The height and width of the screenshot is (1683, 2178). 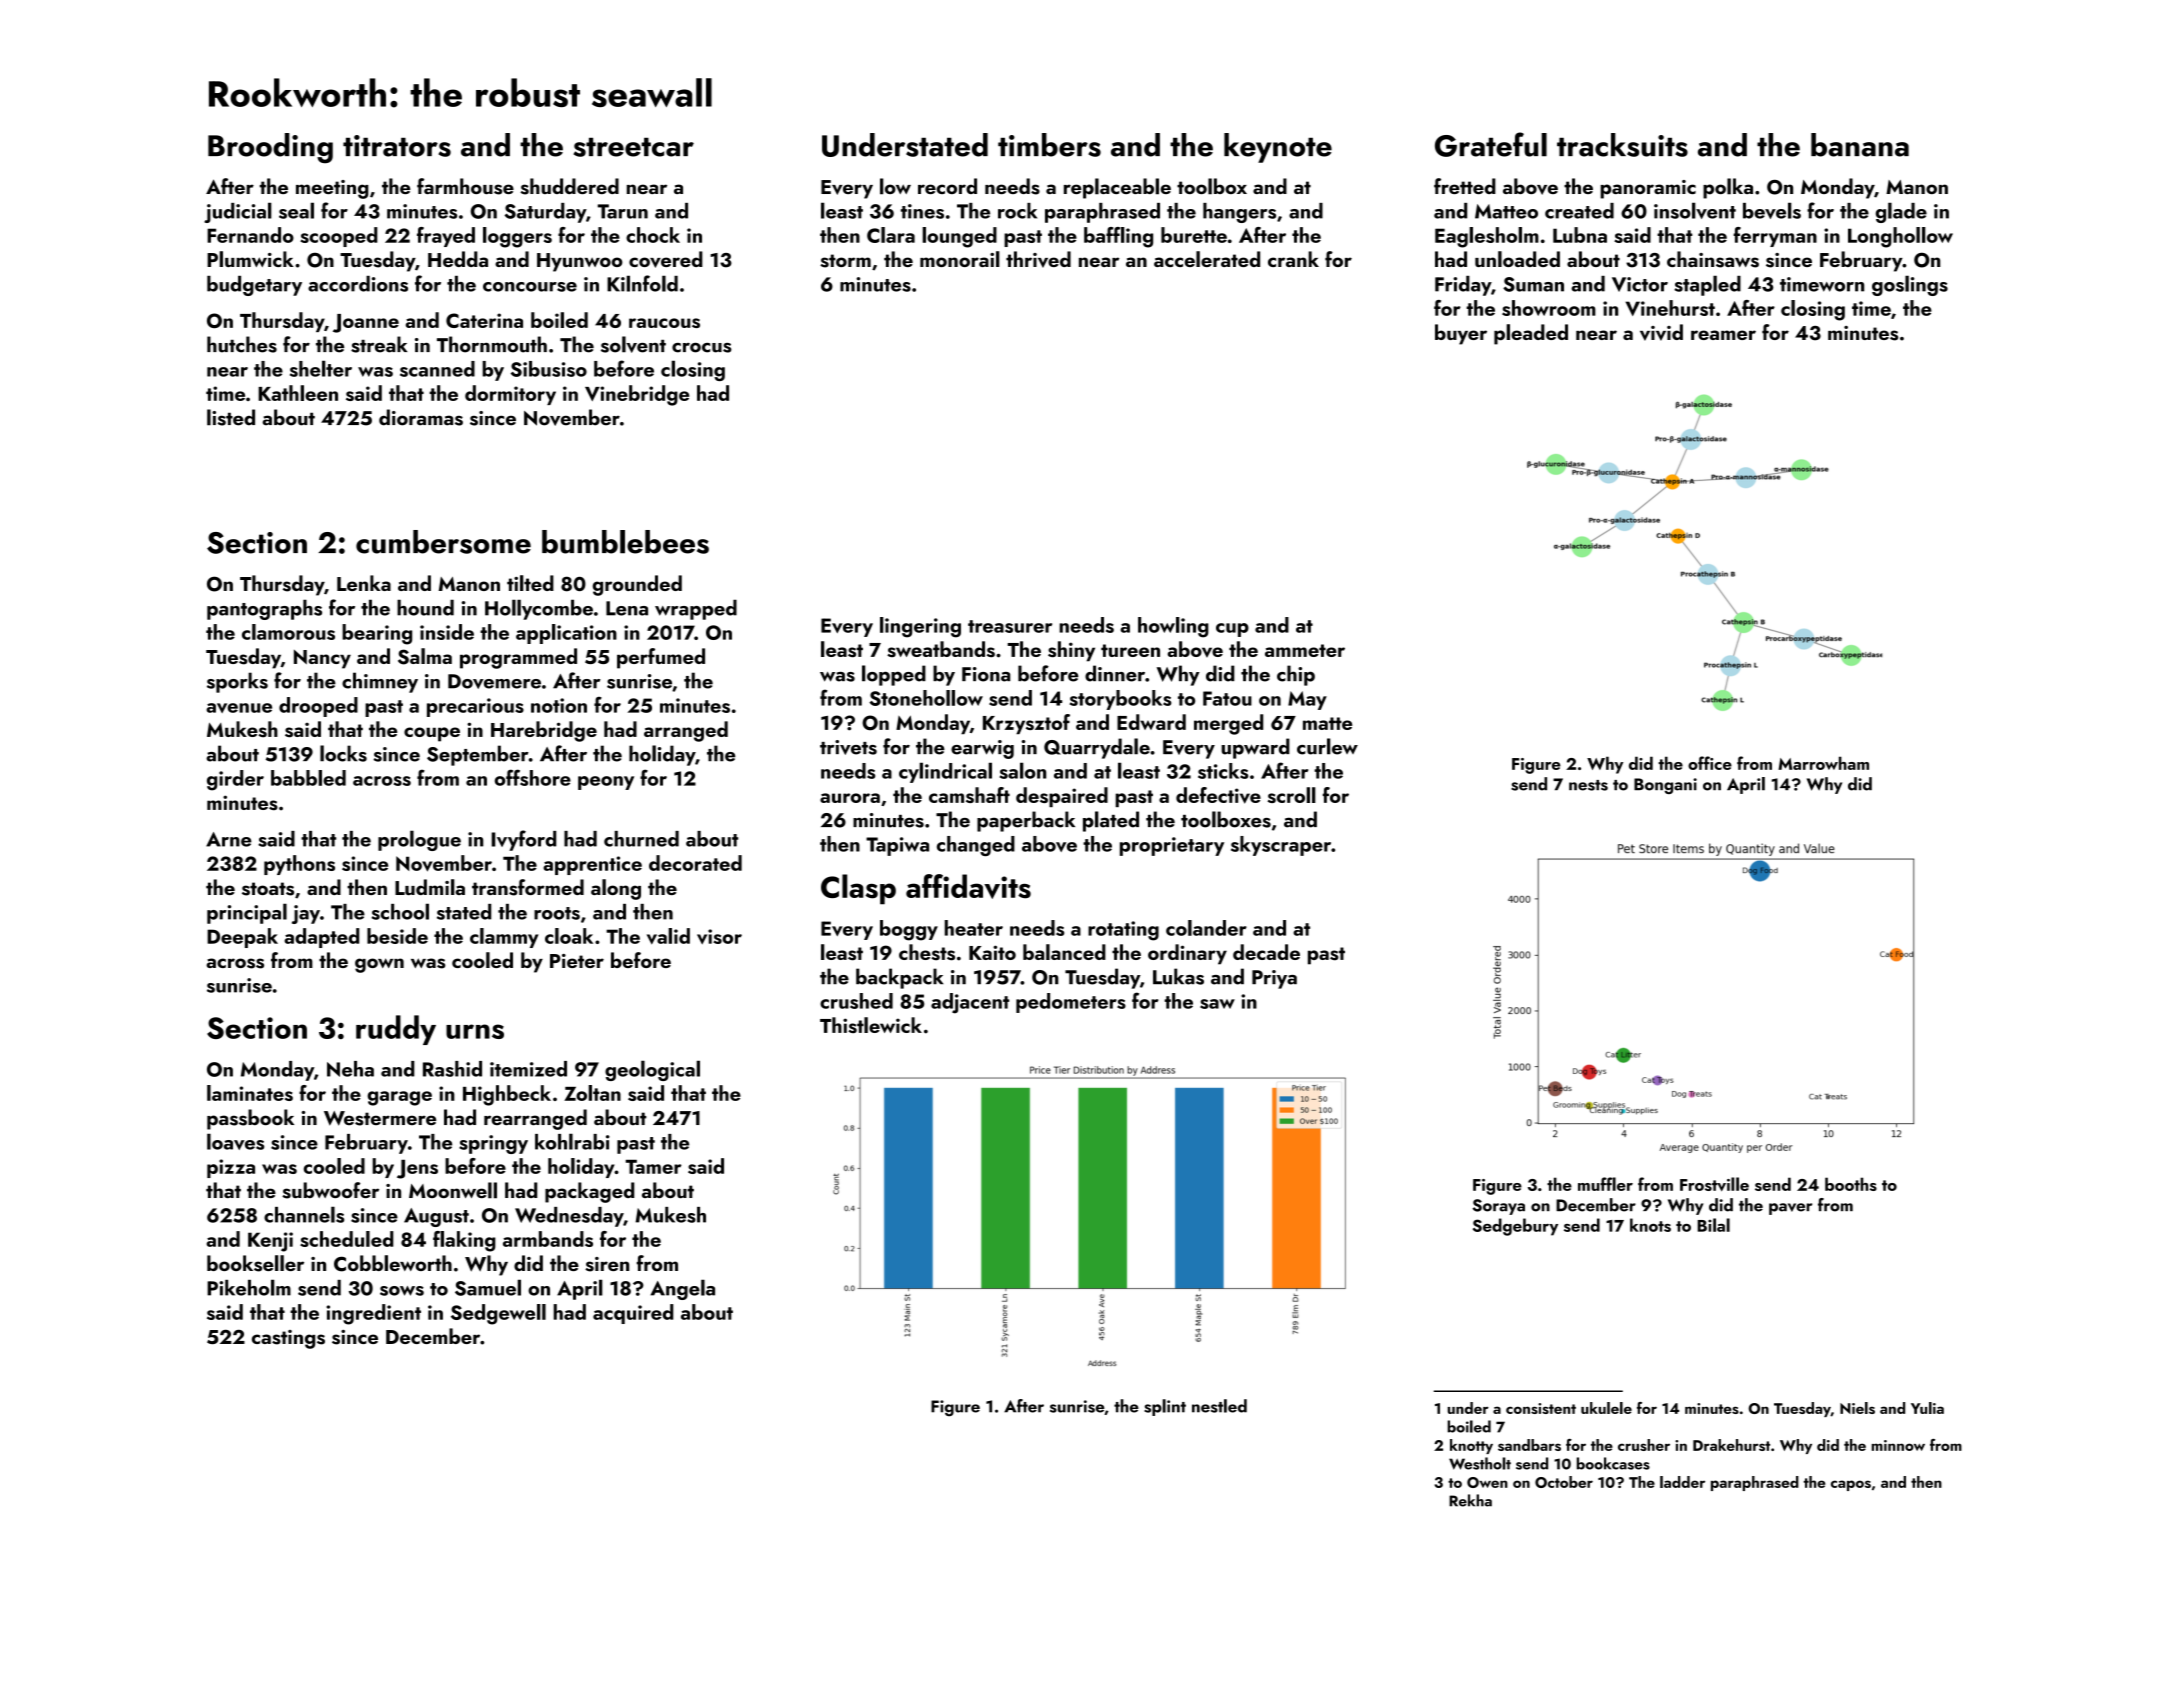 I want to click on Highbeck, so click(x=507, y=1095).
